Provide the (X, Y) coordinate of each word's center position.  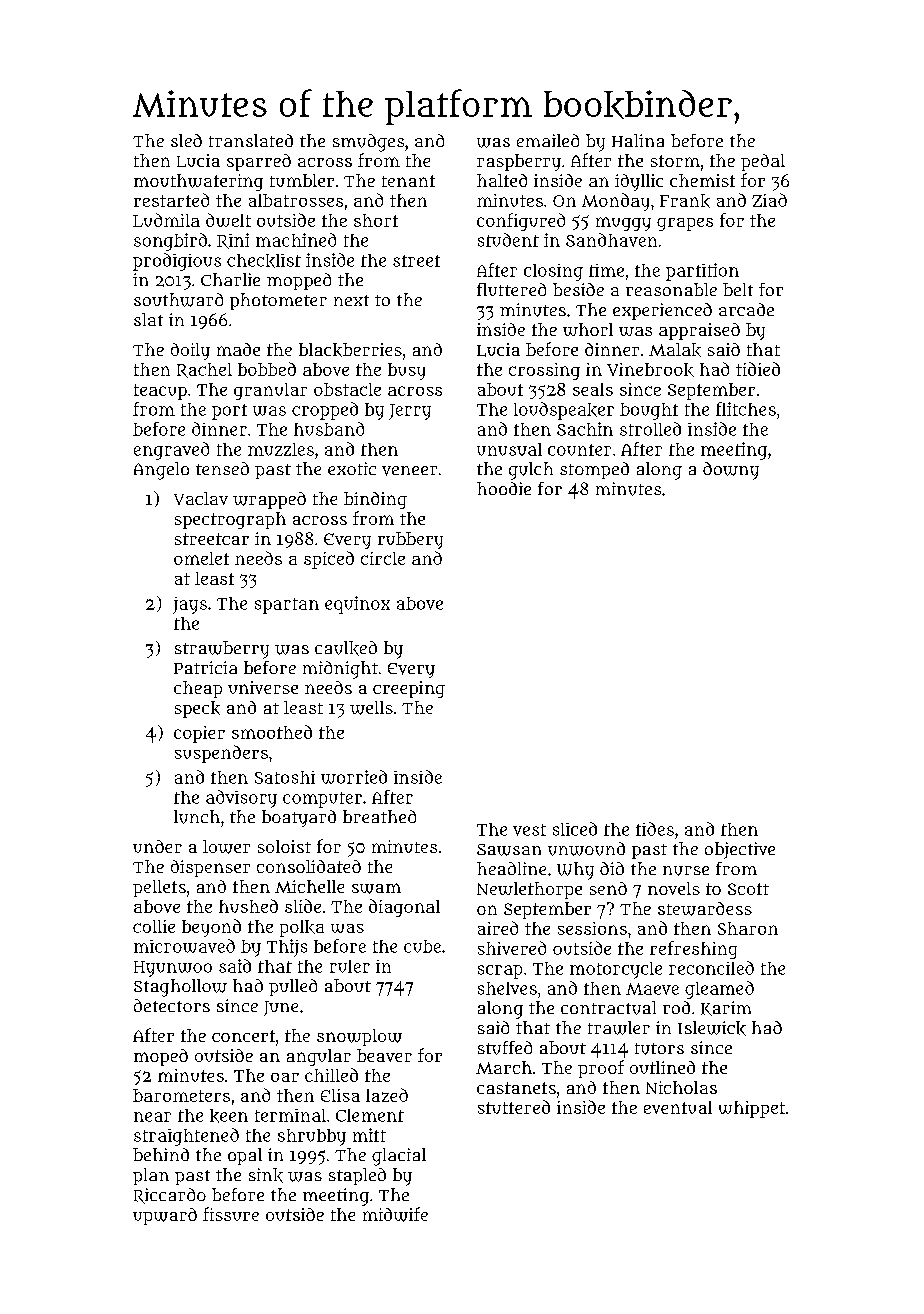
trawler (619, 1028)
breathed (379, 816)
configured (521, 222)
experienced (662, 311)
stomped (594, 470)
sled (186, 140)
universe (263, 687)
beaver (384, 1055)
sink (266, 1175)
